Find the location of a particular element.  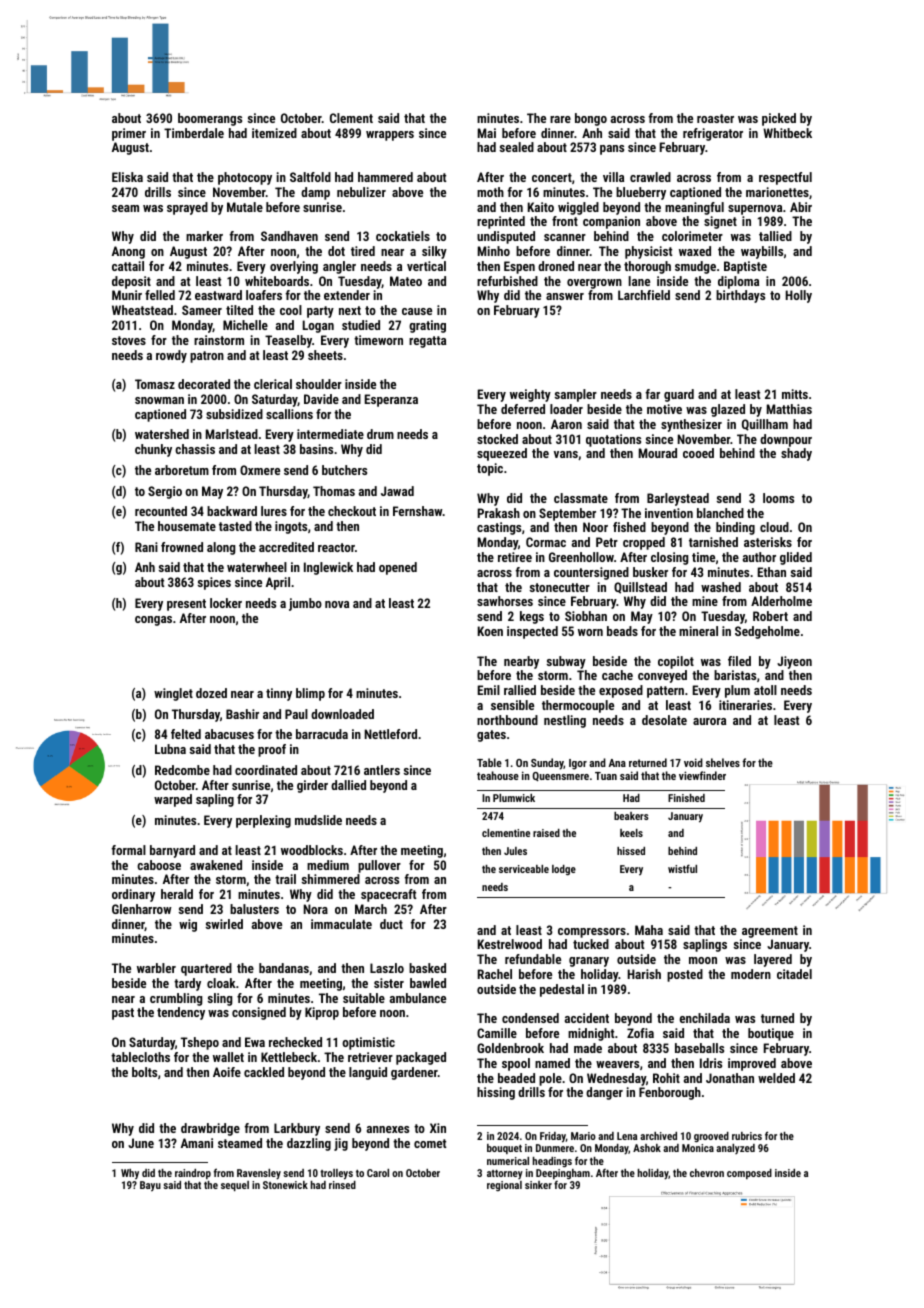

Fernshaw is located at coordinates (418, 511).
